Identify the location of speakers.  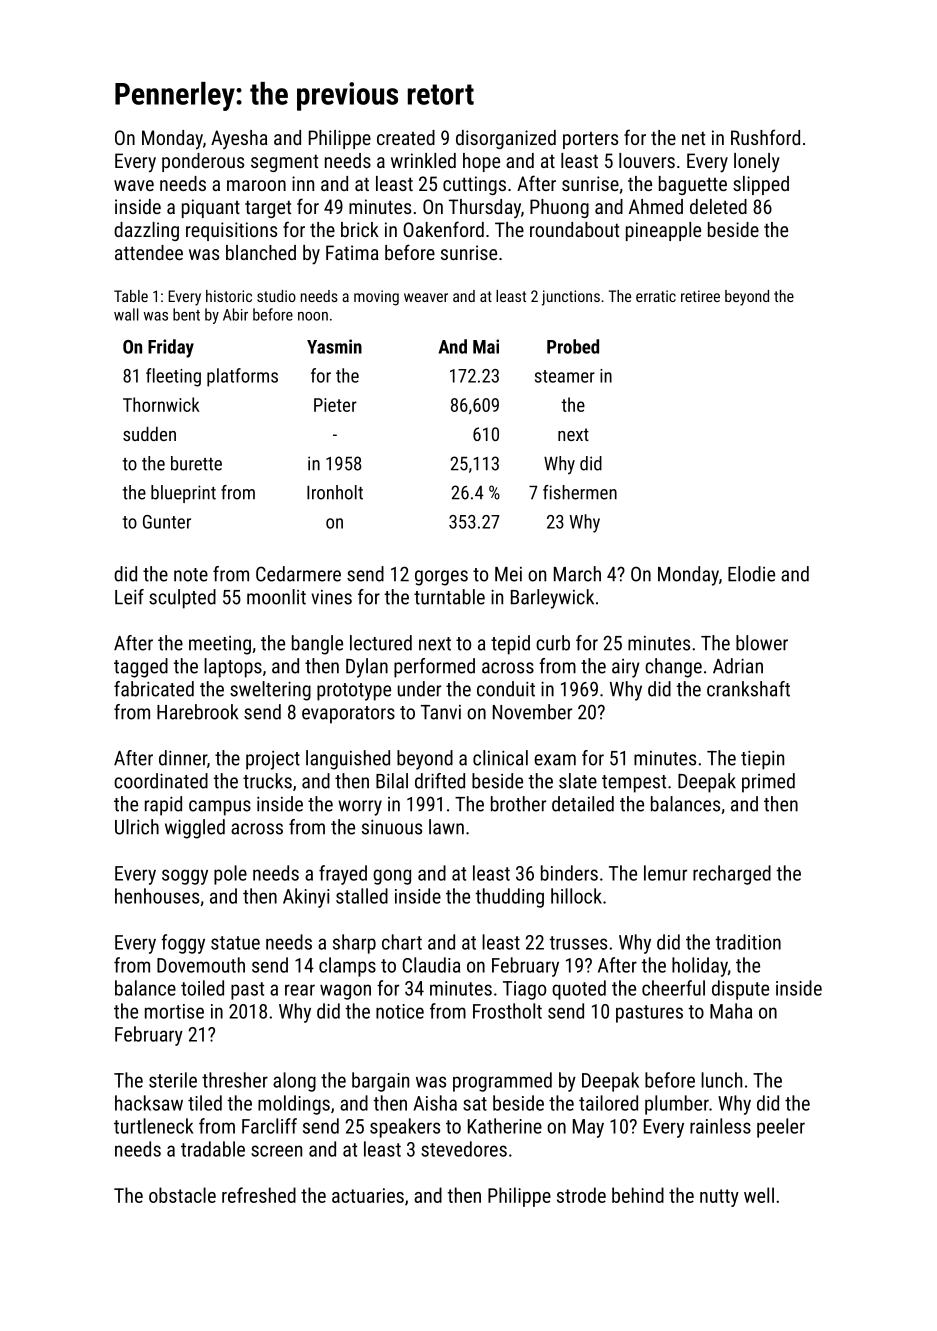
(405, 1128).
